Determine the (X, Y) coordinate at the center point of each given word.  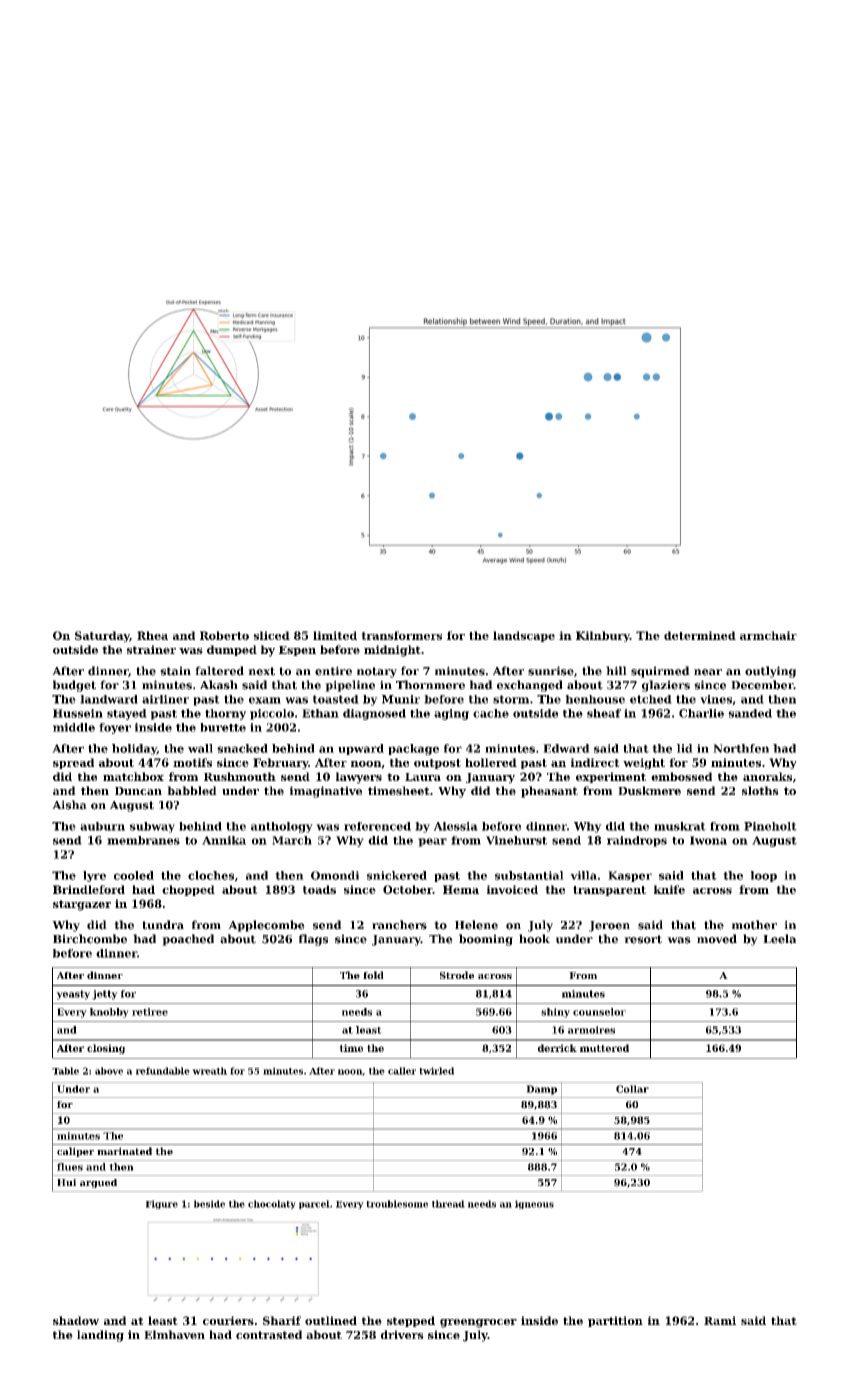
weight (644, 763)
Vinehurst (516, 840)
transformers (401, 635)
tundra (163, 925)
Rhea (152, 635)
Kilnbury (603, 636)
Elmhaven (174, 1334)
